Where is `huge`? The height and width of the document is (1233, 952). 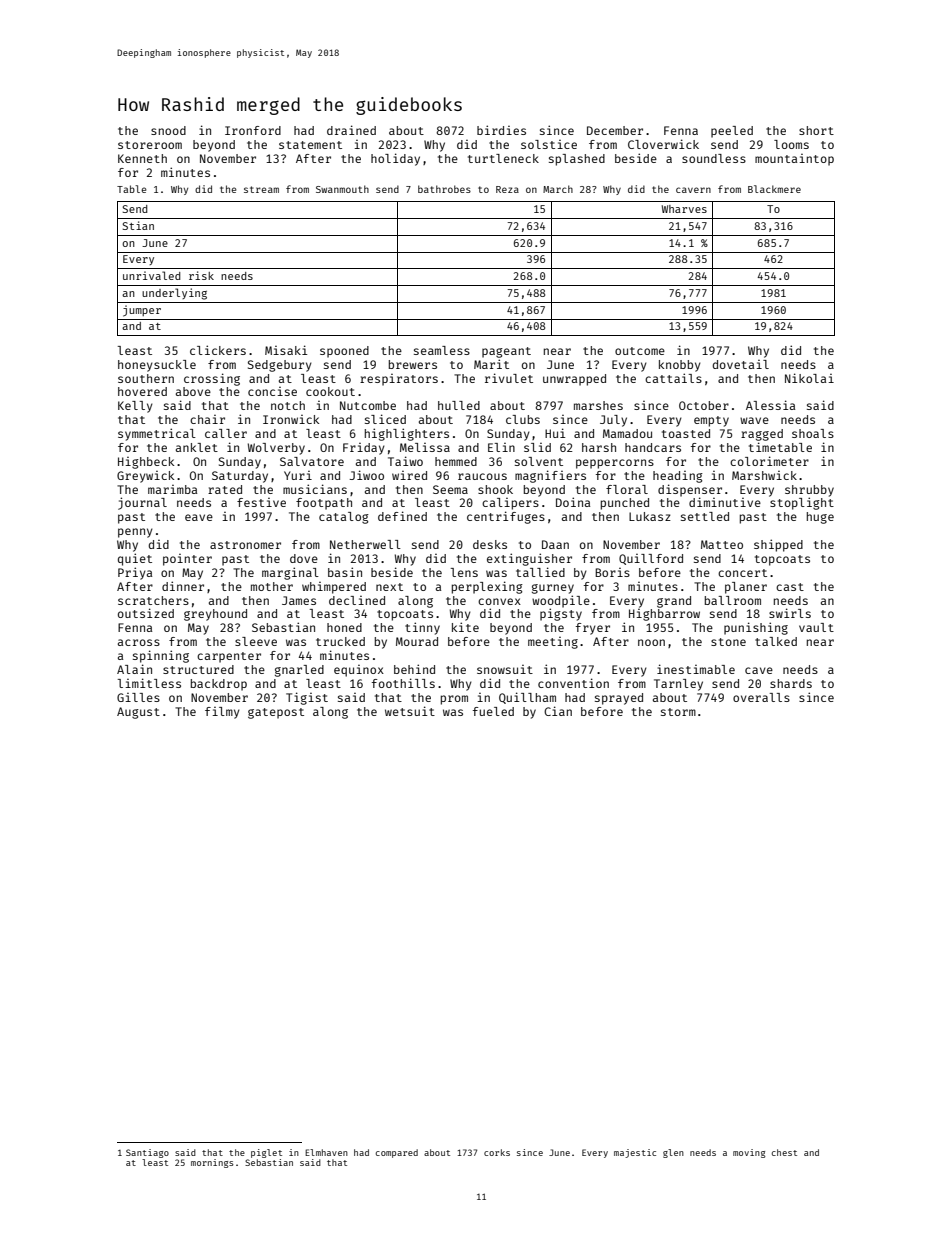
huge is located at coordinates (820, 518).
